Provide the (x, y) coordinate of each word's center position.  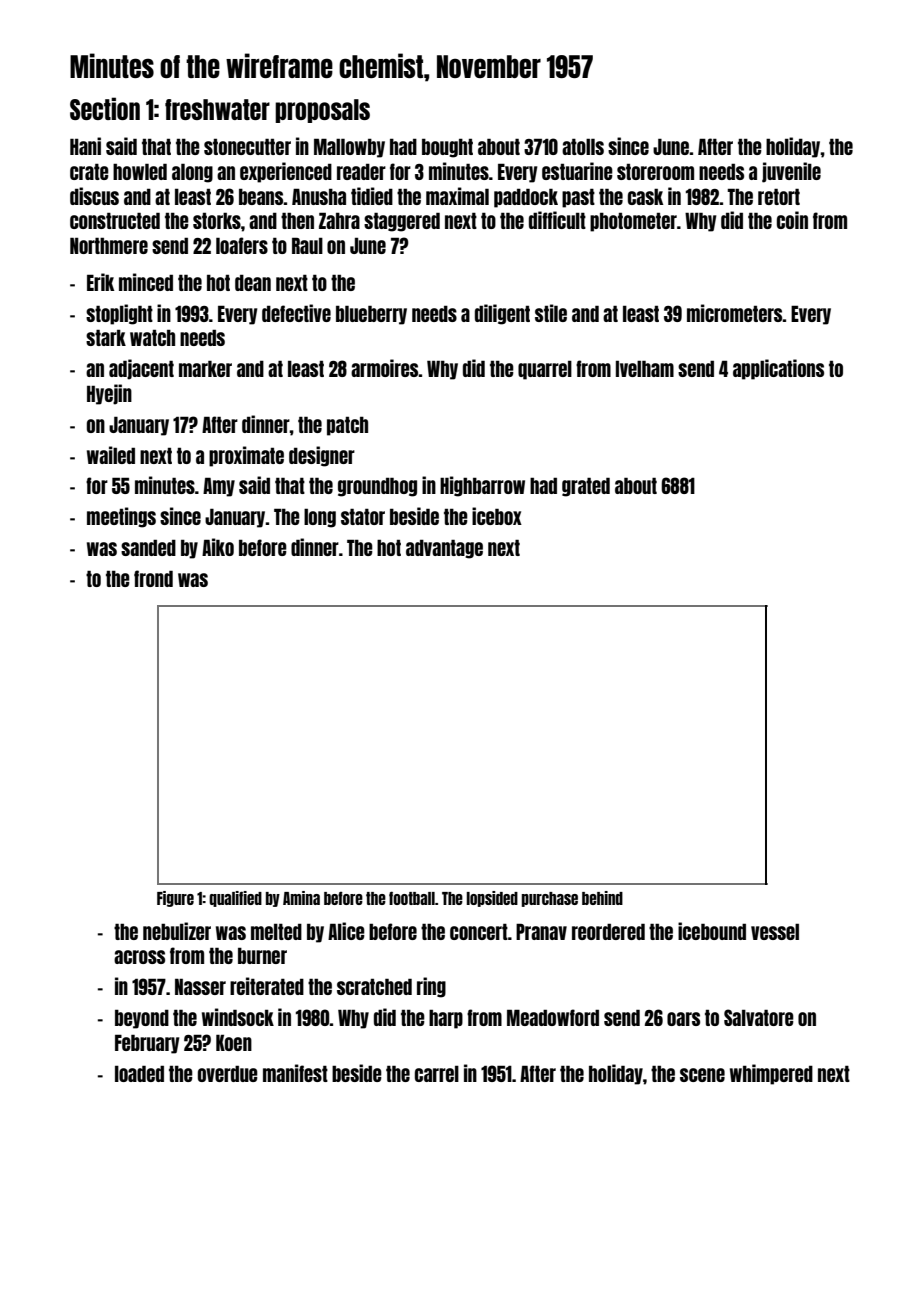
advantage (444, 549)
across (139, 957)
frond (153, 578)
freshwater (217, 109)
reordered (608, 931)
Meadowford (553, 1017)
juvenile (791, 172)
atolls (583, 146)
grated (586, 487)
